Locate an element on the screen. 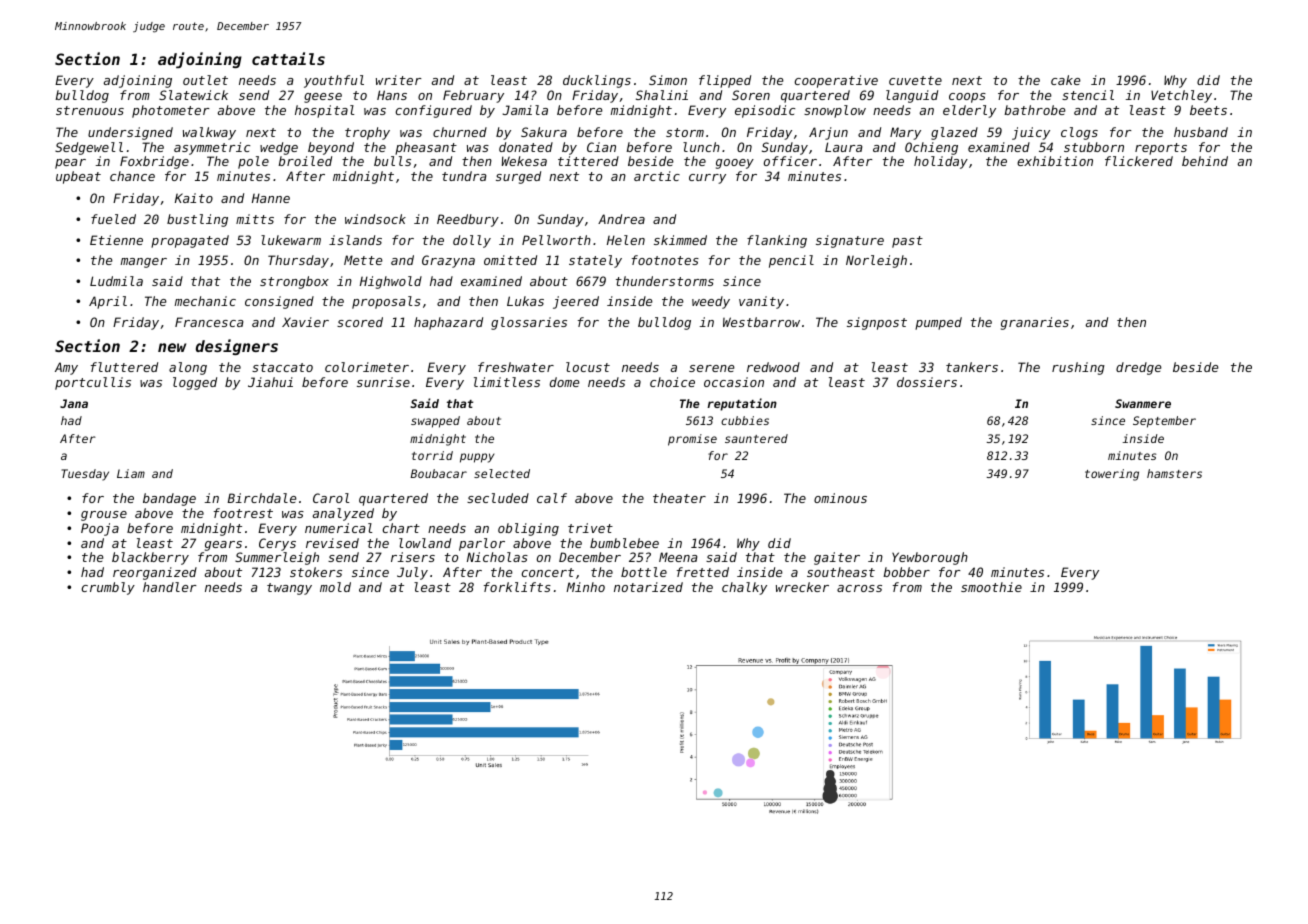  chance is located at coordinates (132, 176).
